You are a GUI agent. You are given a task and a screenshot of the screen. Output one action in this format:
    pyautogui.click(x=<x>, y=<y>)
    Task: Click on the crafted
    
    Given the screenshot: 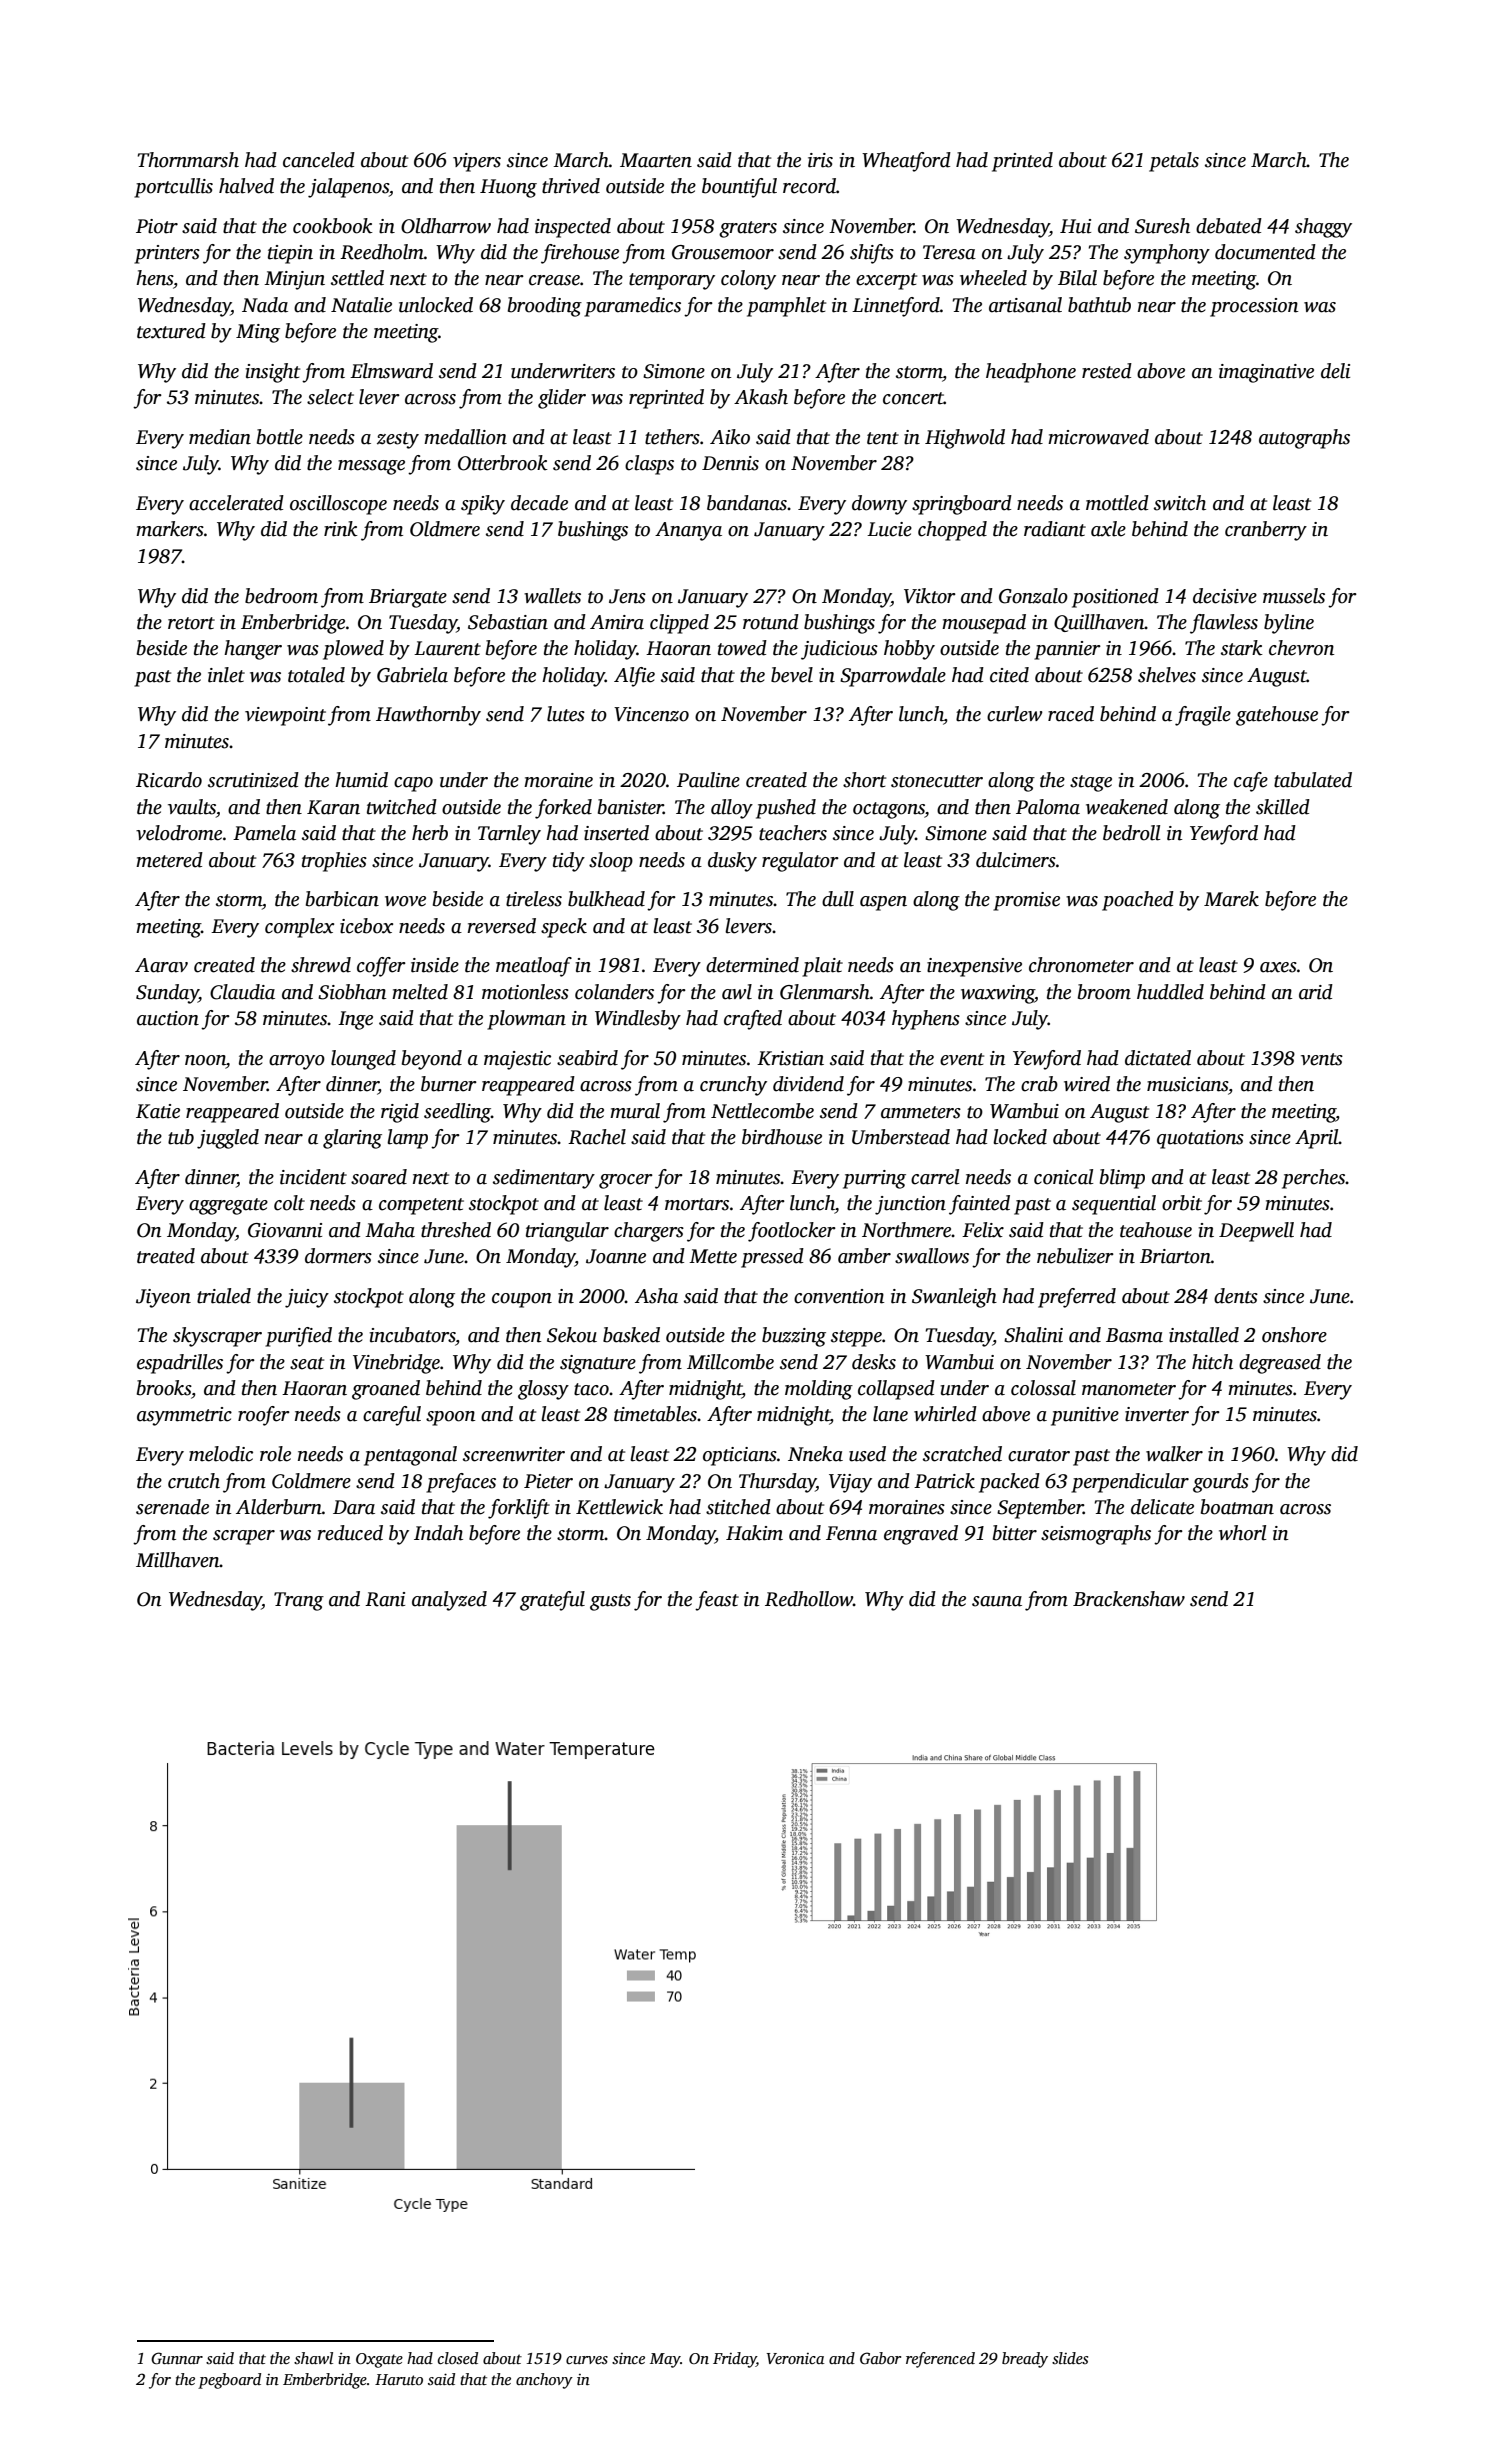 What is the action you would take?
    pyautogui.click(x=753, y=1020)
